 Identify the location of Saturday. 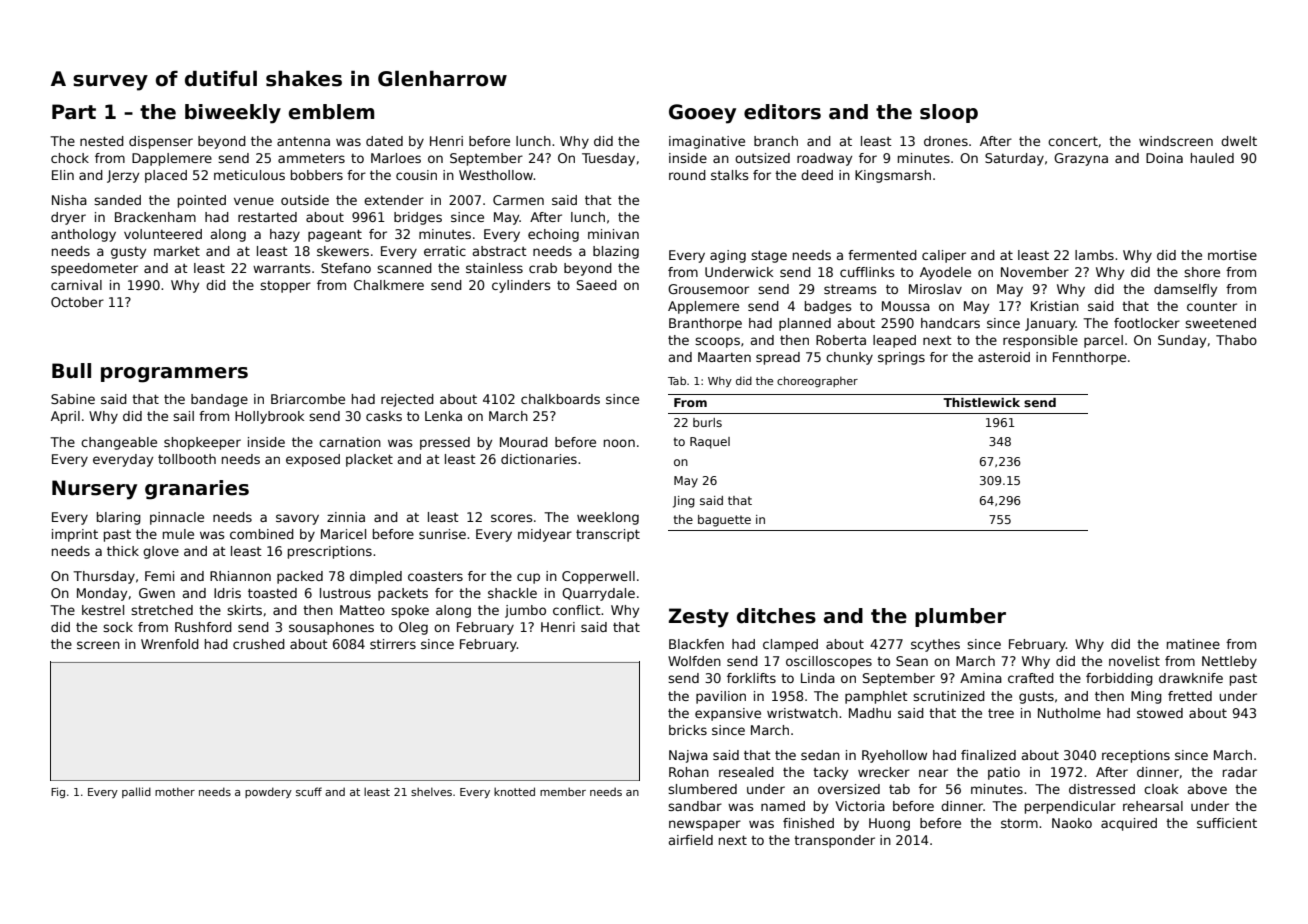
(1014, 159).
